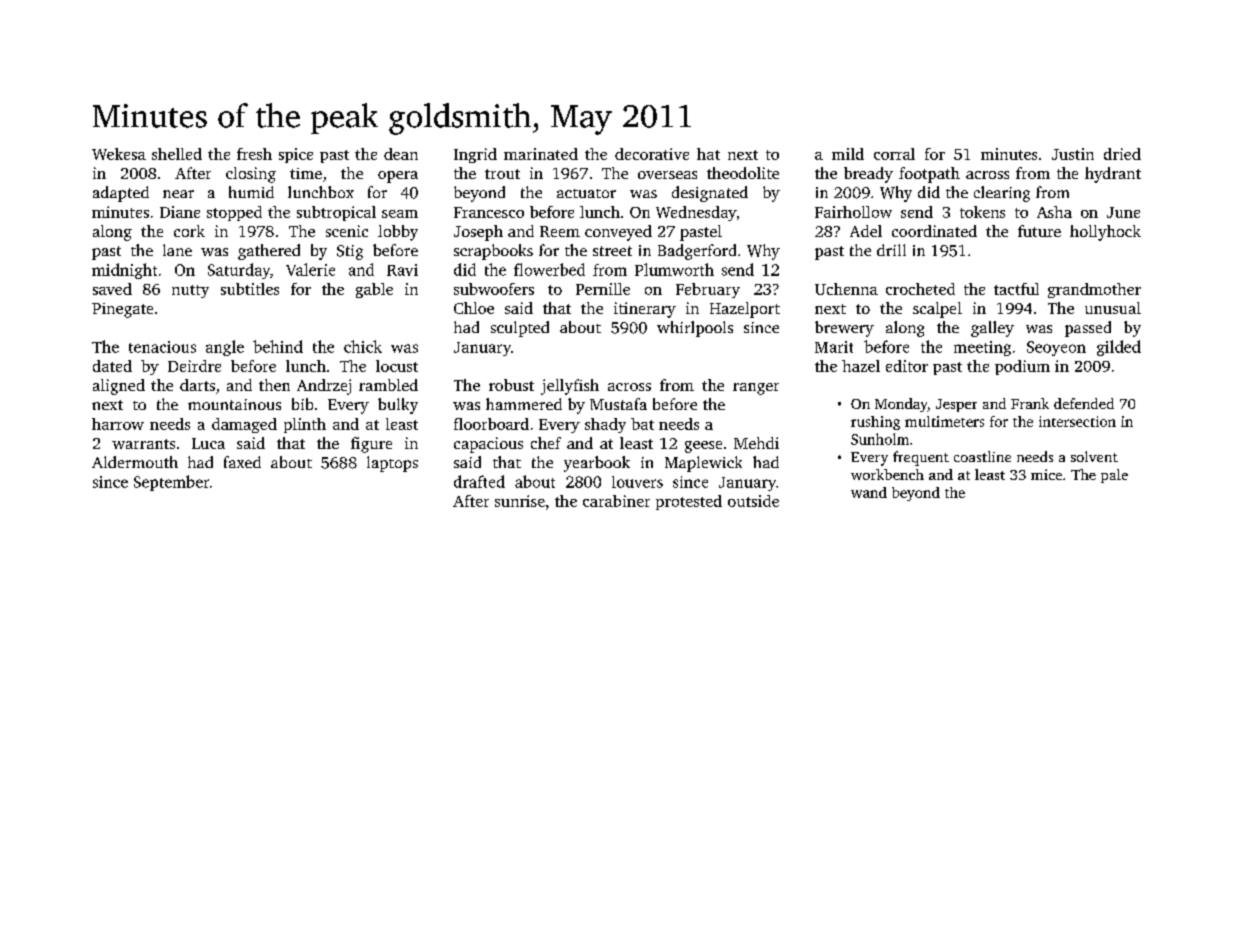 The width and height of the image is (1233, 952). Describe the element at coordinates (541, 154) in the image. I see `marinated` at that location.
